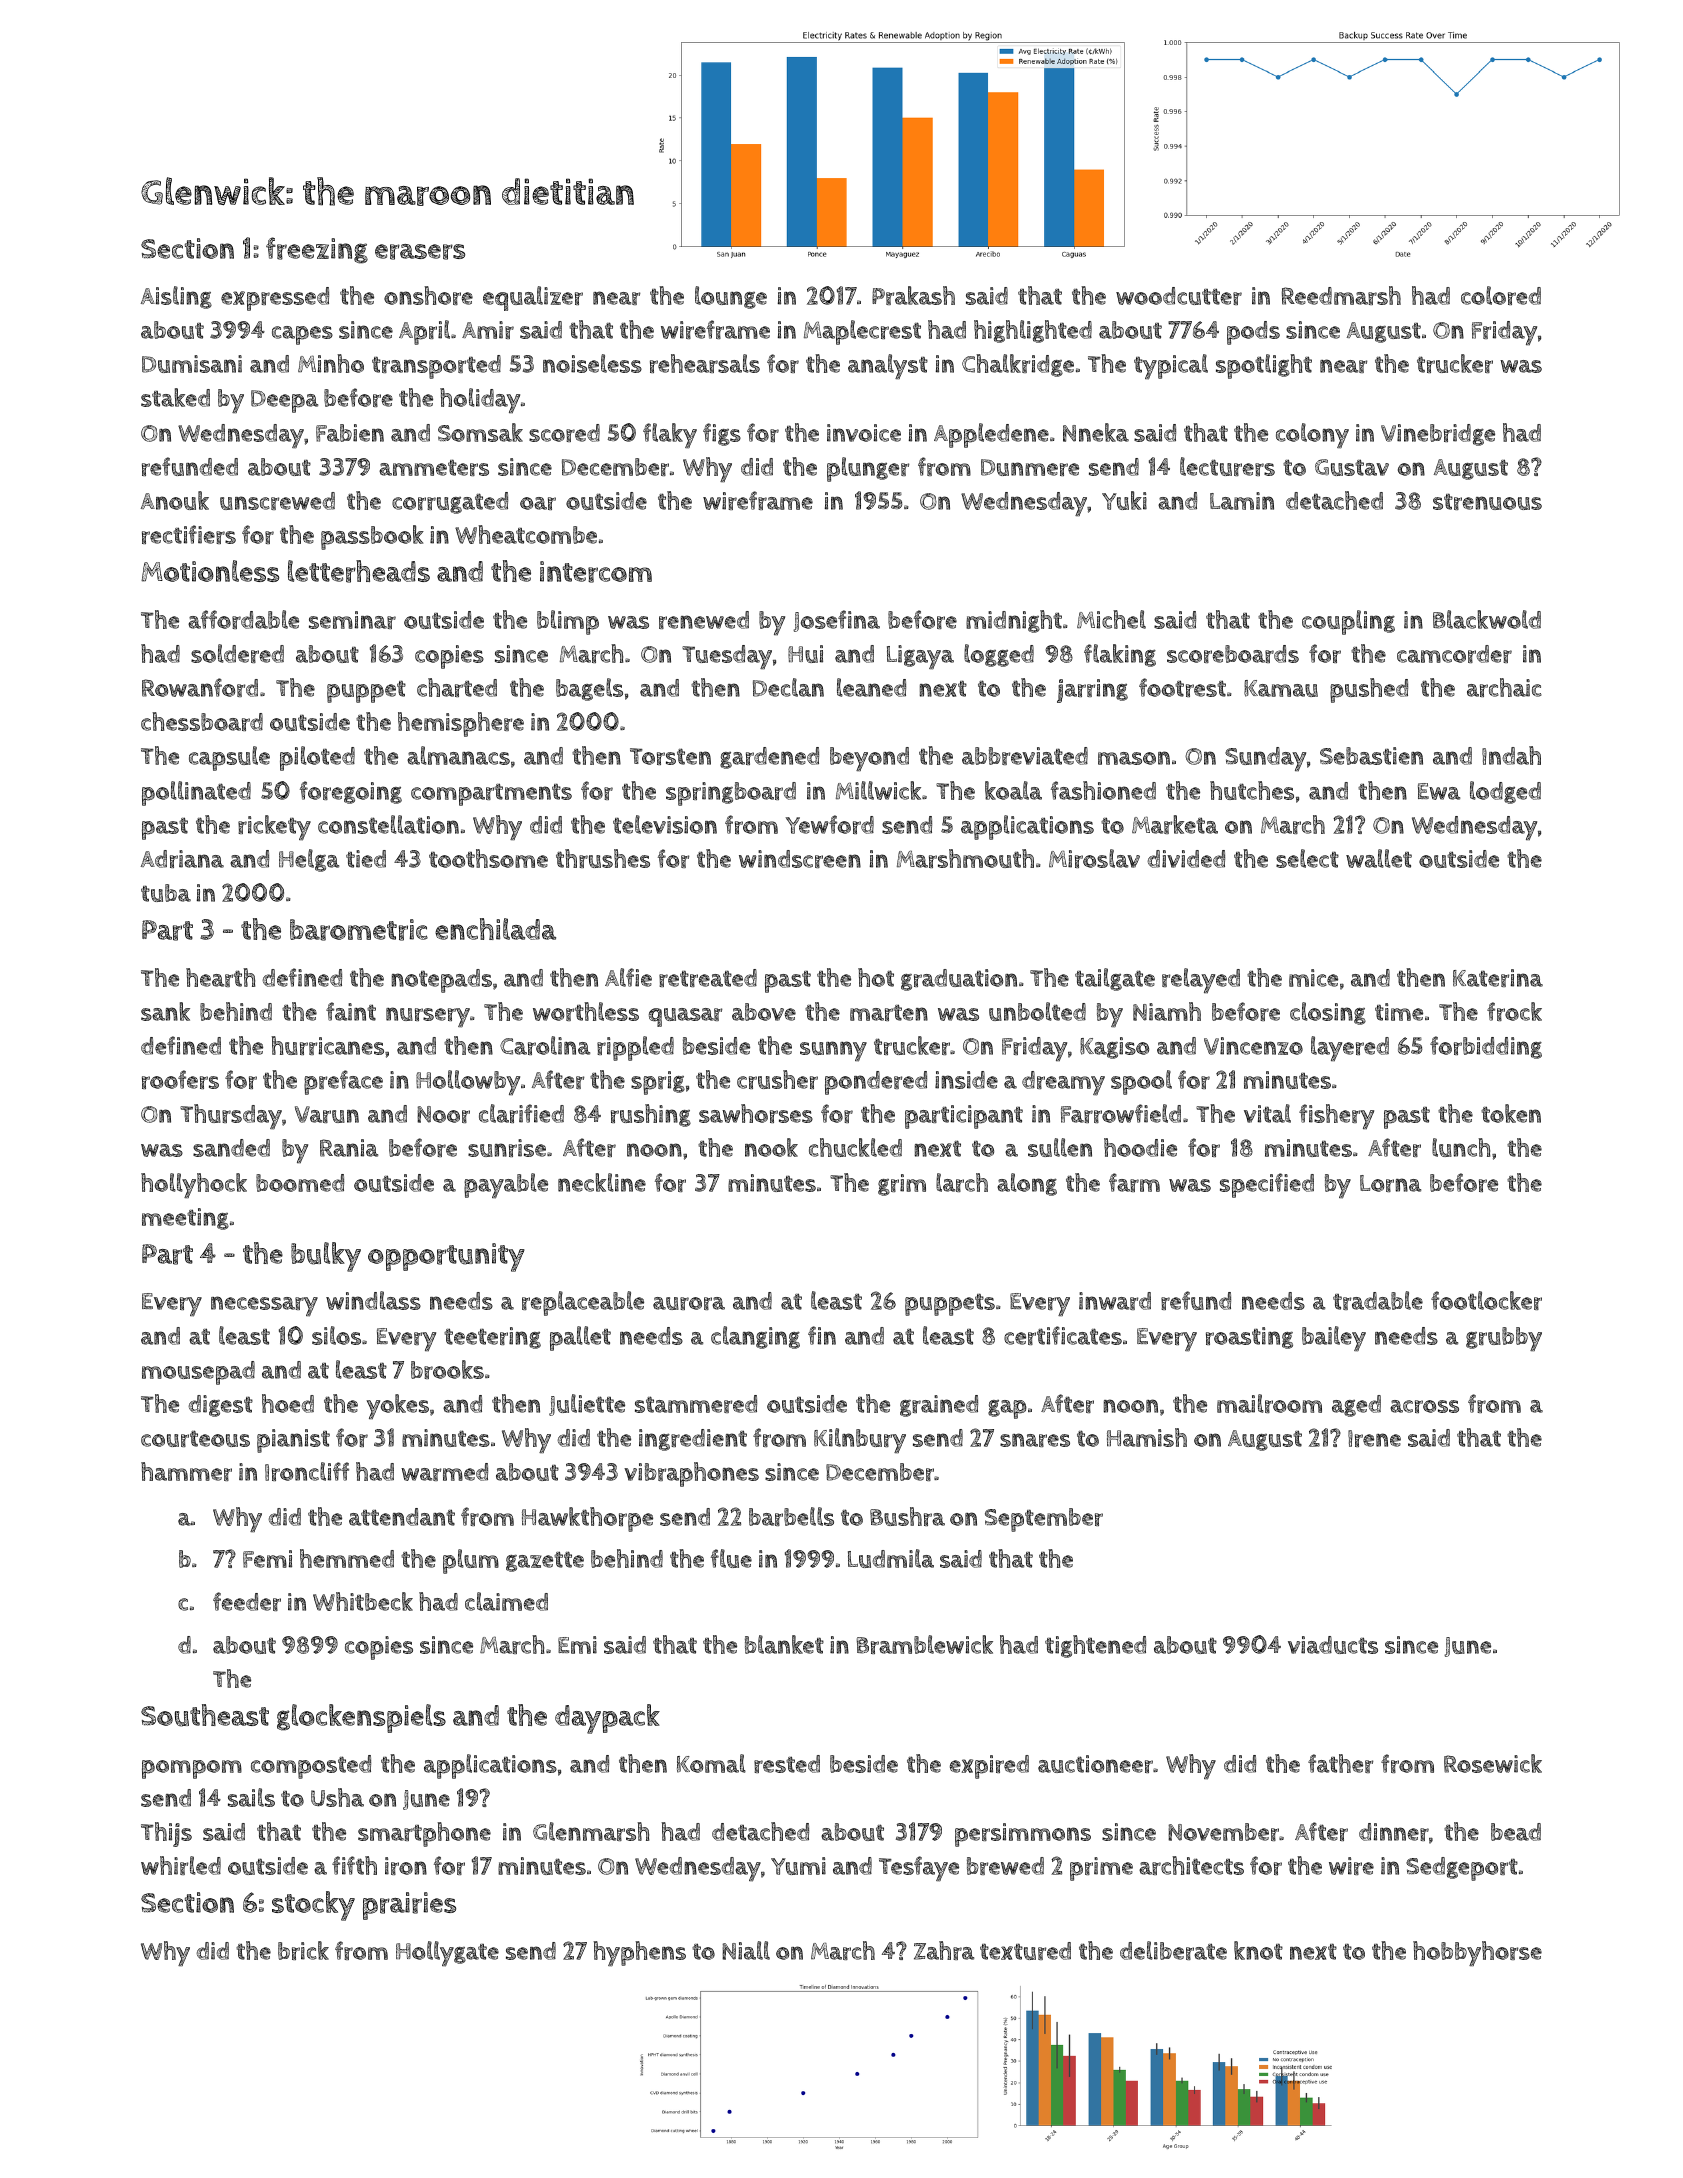  What do you see at coordinates (182, 859) in the image?
I see `Adriana` at bounding box center [182, 859].
